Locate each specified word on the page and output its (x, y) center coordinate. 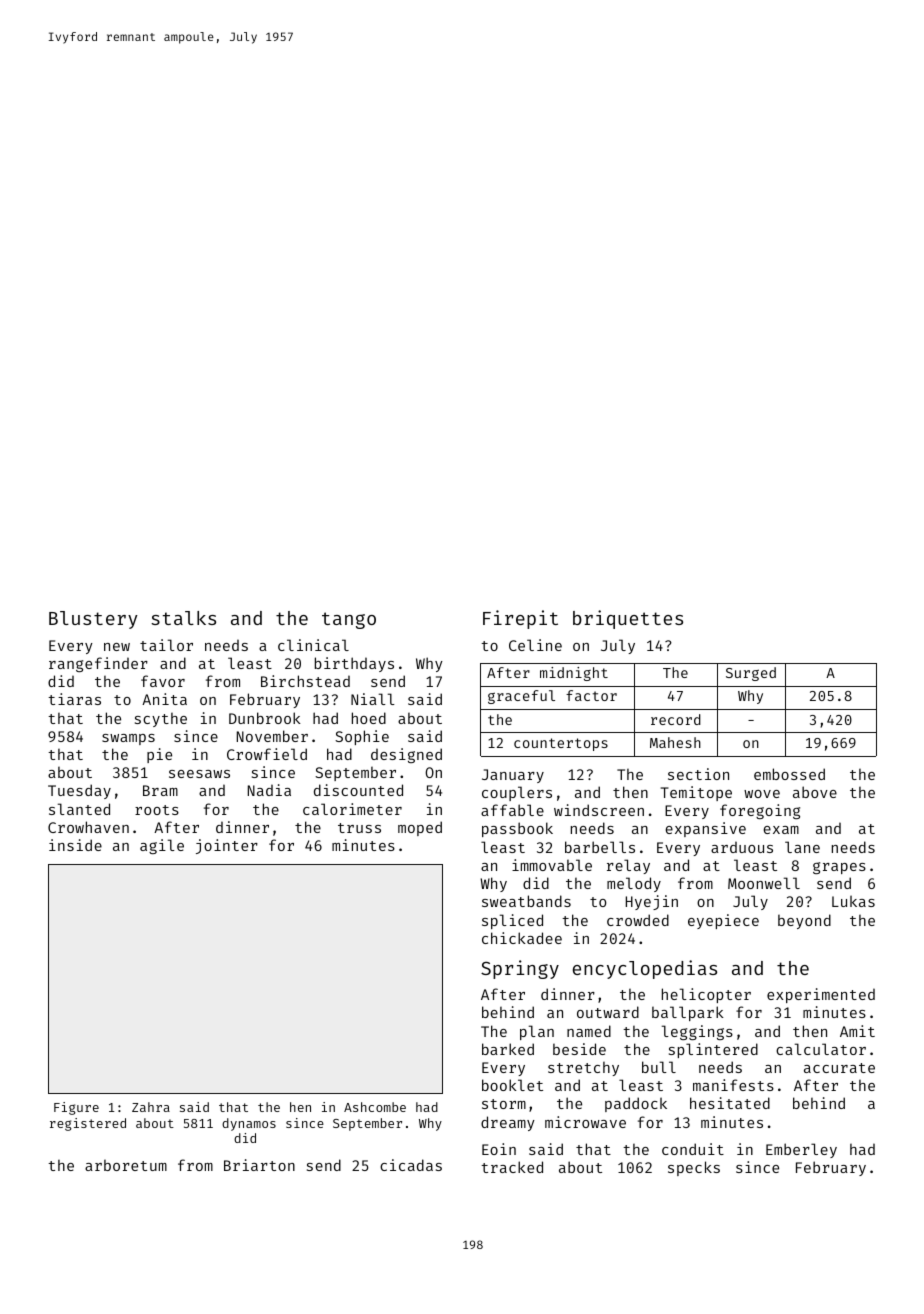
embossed (789, 774)
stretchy (583, 1069)
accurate (839, 1068)
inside (75, 845)
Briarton (259, 1165)
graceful (521, 697)
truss (359, 828)
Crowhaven (88, 827)
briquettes (628, 619)
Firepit (520, 619)
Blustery (93, 620)
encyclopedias (645, 969)
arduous (742, 847)
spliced (512, 921)
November (272, 736)
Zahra (151, 1107)
